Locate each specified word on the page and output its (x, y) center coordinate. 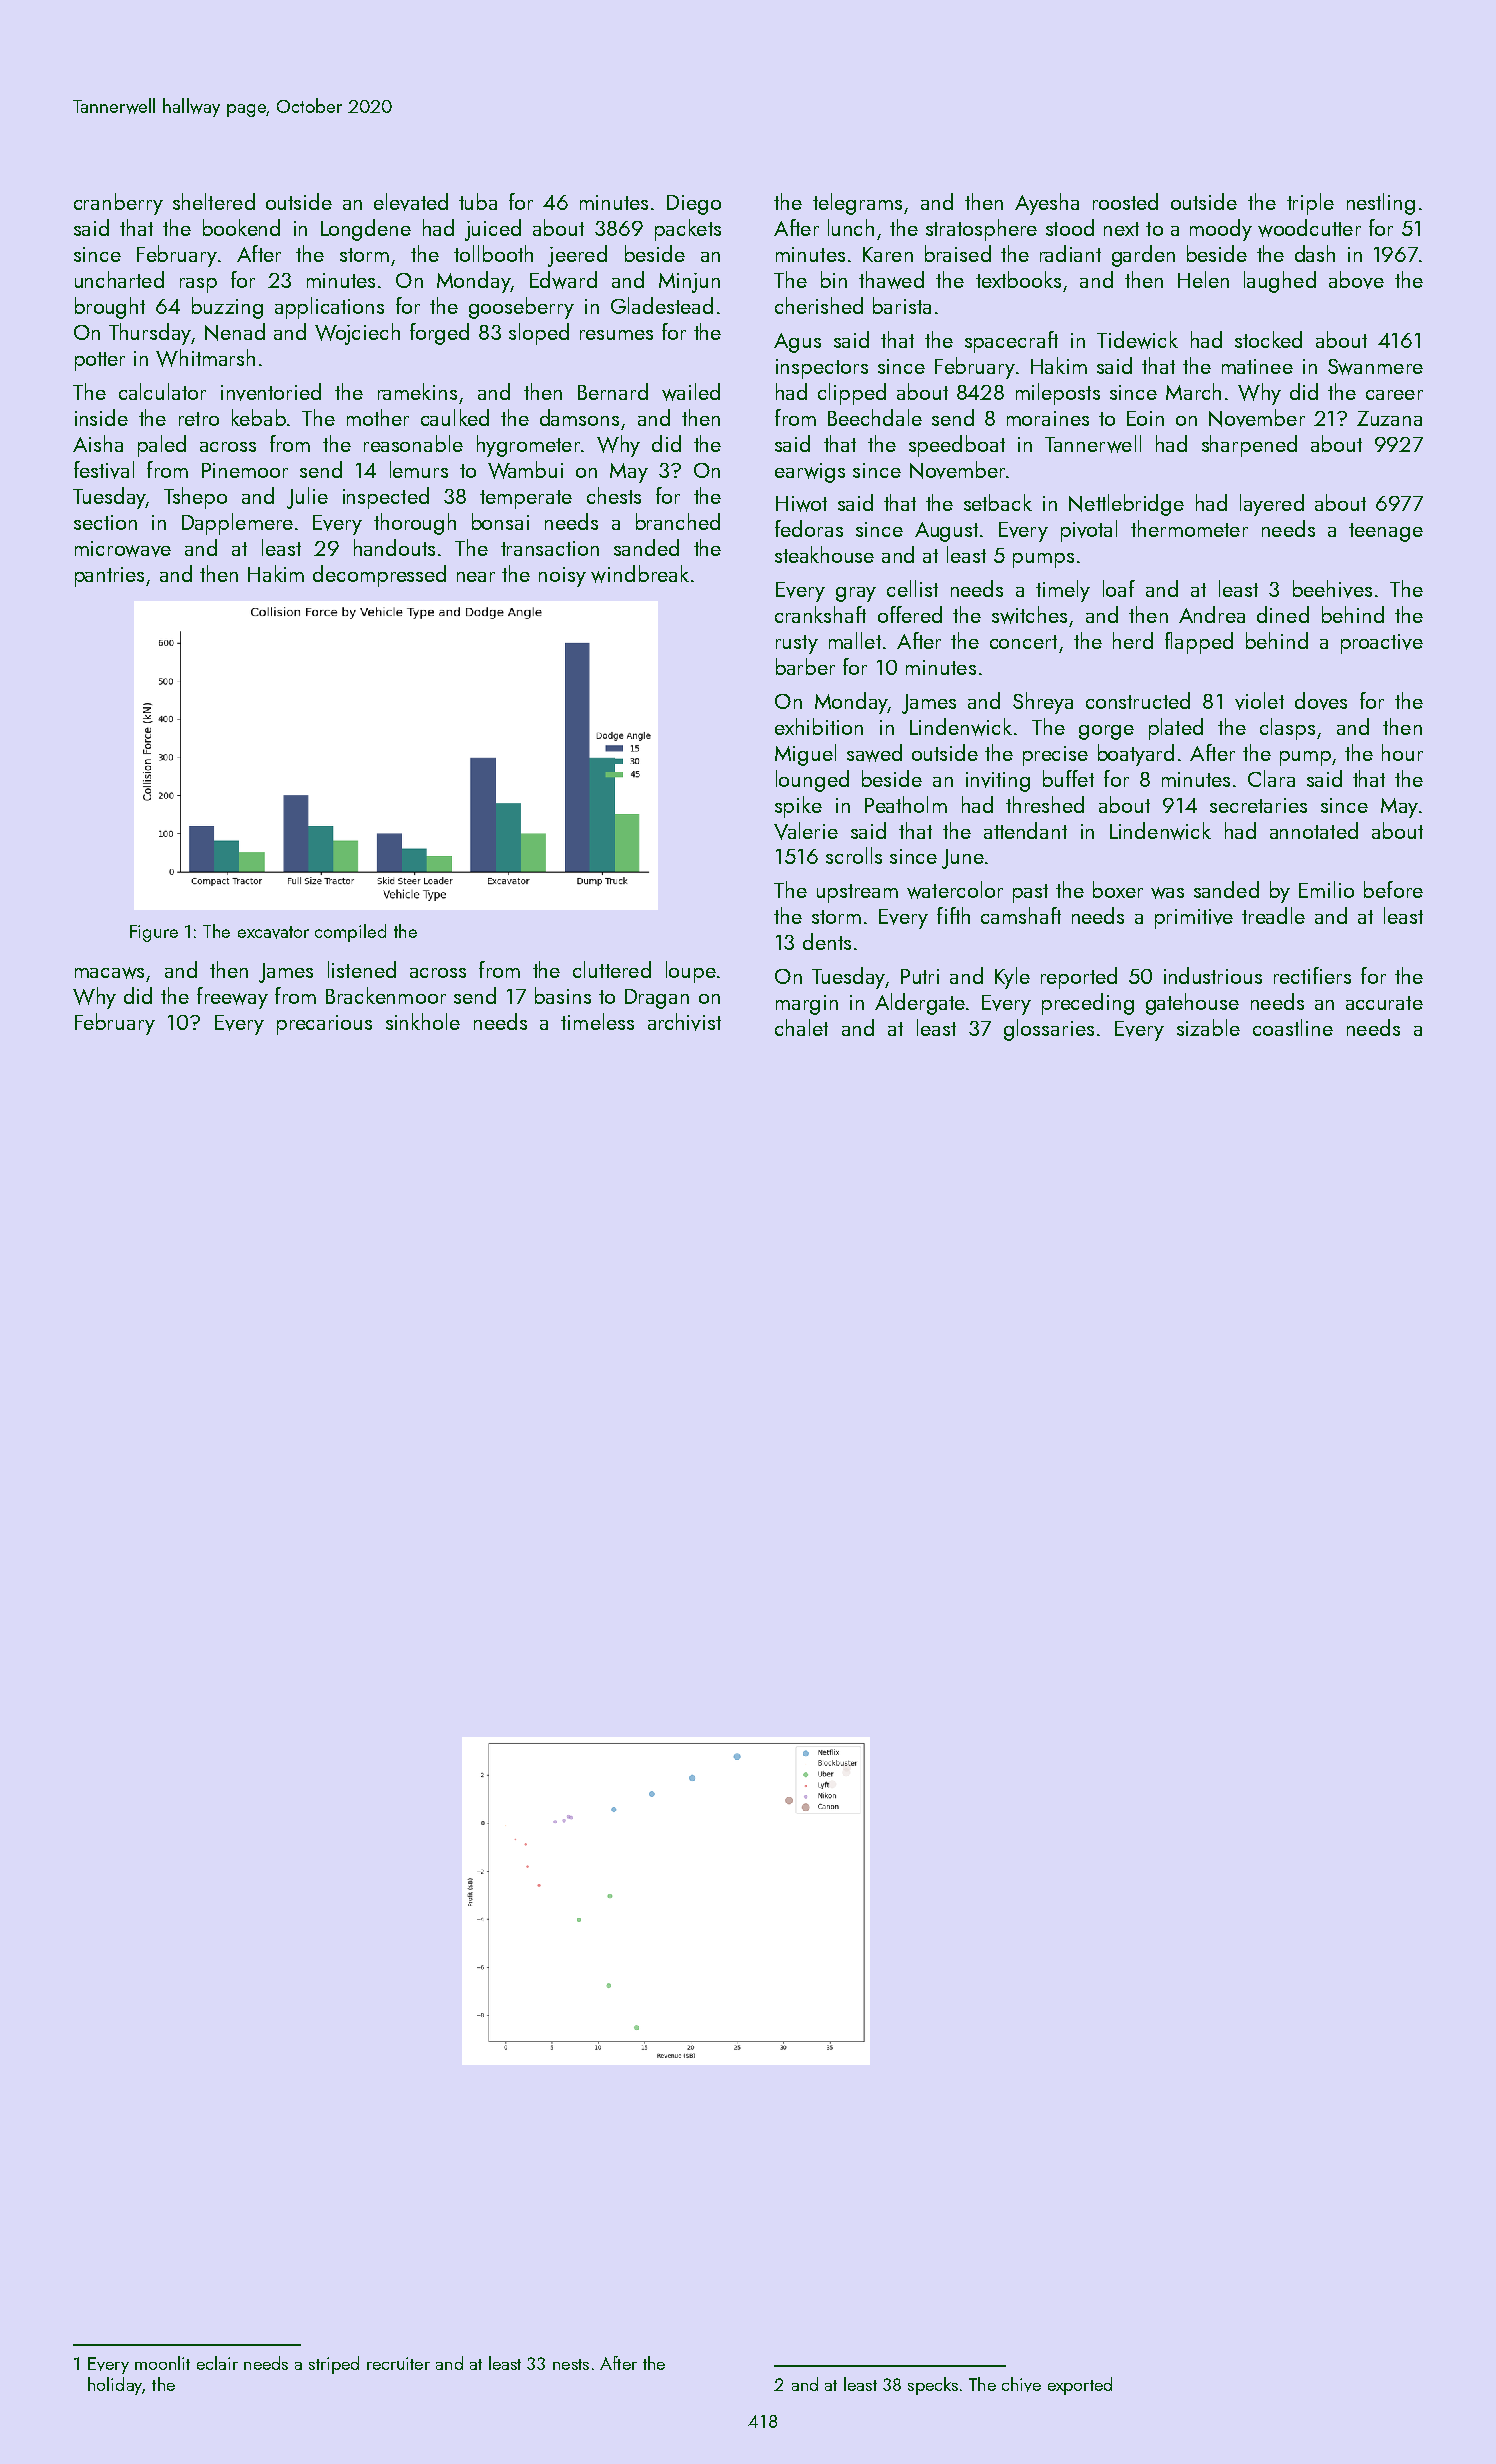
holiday (115, 2386)
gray (856, 594)
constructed (1138, 700)
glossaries (1049, 1030)
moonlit (162, 2363)
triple (1310, 204)
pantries (111, 577)
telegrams (857, 204)
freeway (232, 998)
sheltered (214, 201)
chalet (801, 1027)
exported (1080, 2386)
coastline (1293, 1027)
